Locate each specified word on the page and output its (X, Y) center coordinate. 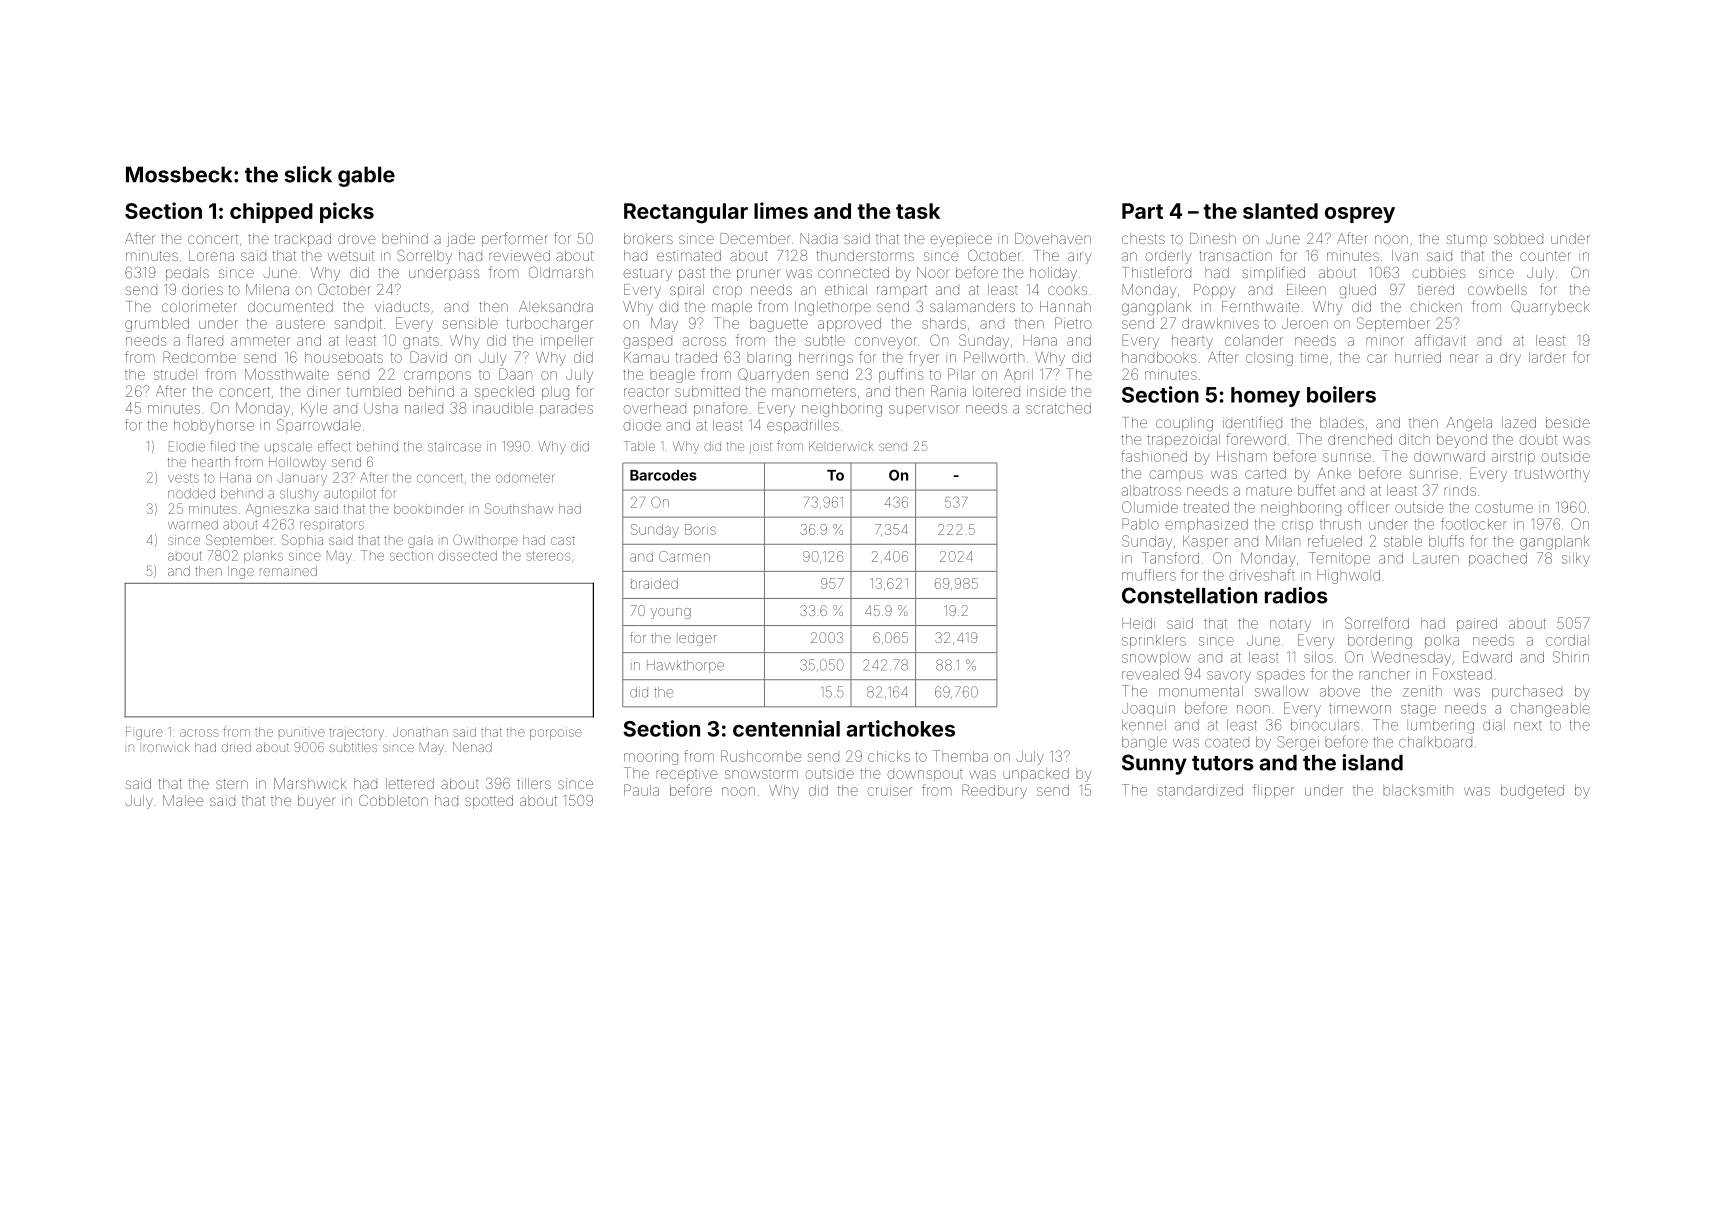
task (918, 211)
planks (263, 557)
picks (347, 212)
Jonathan (420, 732)
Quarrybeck (1550, 308)
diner (324, 391)
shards (944, 323)
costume (1504, 508)
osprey (1360, 215)
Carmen (684, 556)
